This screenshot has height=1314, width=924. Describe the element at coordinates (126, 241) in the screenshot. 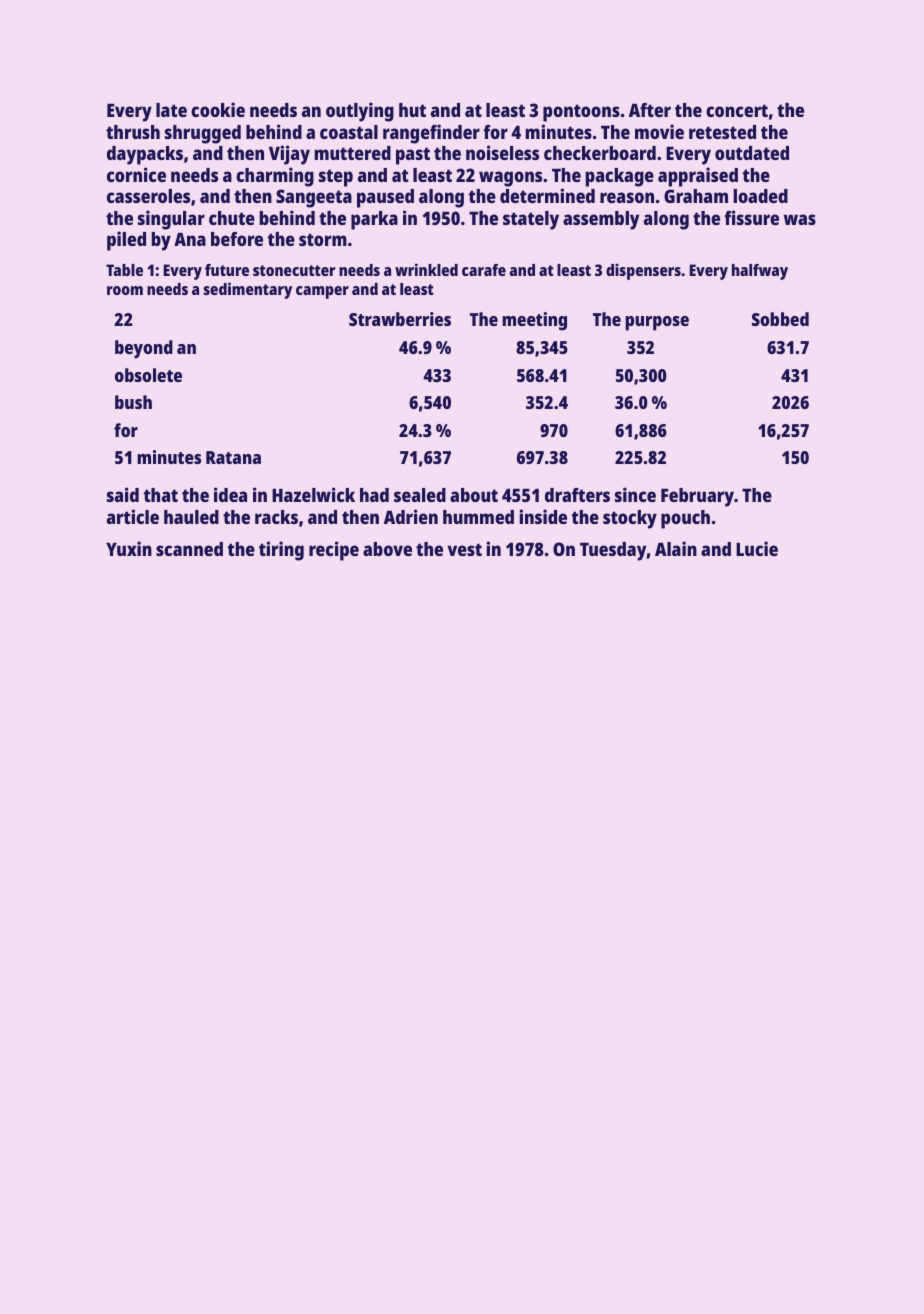

I see `piled` at that location.
